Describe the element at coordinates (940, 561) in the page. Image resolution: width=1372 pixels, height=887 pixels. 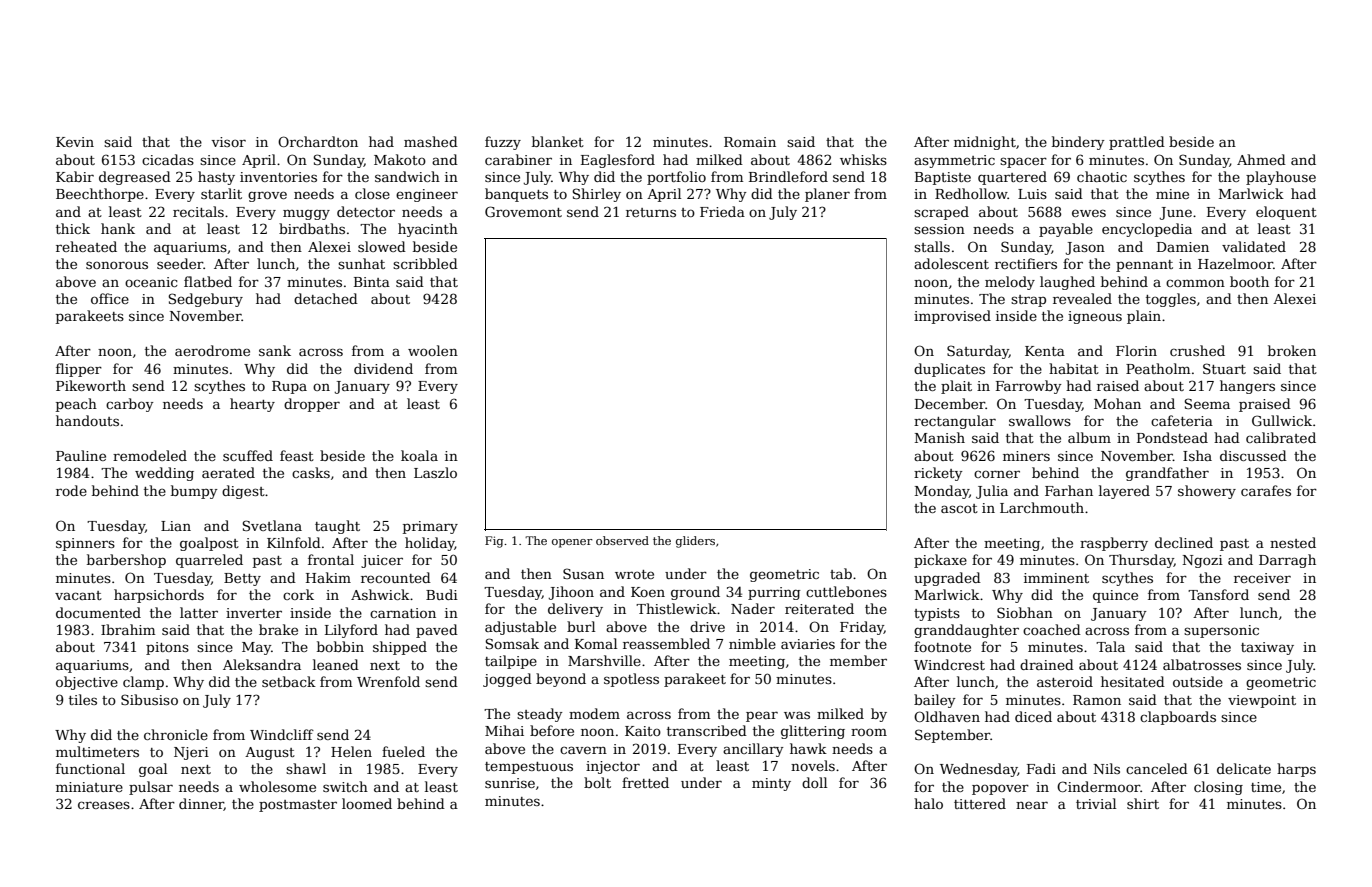
I see `pickaxe` at that location.
